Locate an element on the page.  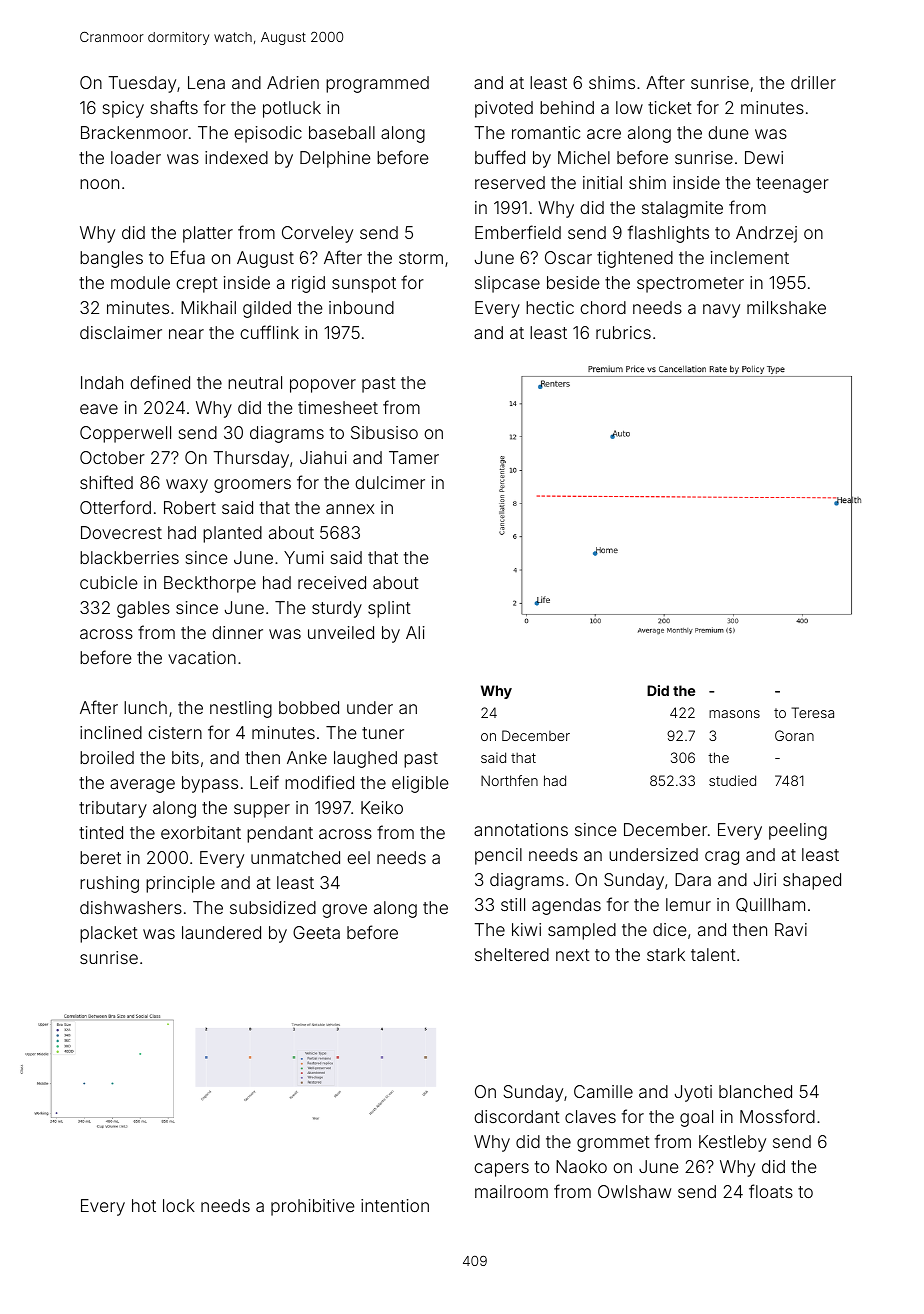
Jiahui is located at coordinates (323, 457).
